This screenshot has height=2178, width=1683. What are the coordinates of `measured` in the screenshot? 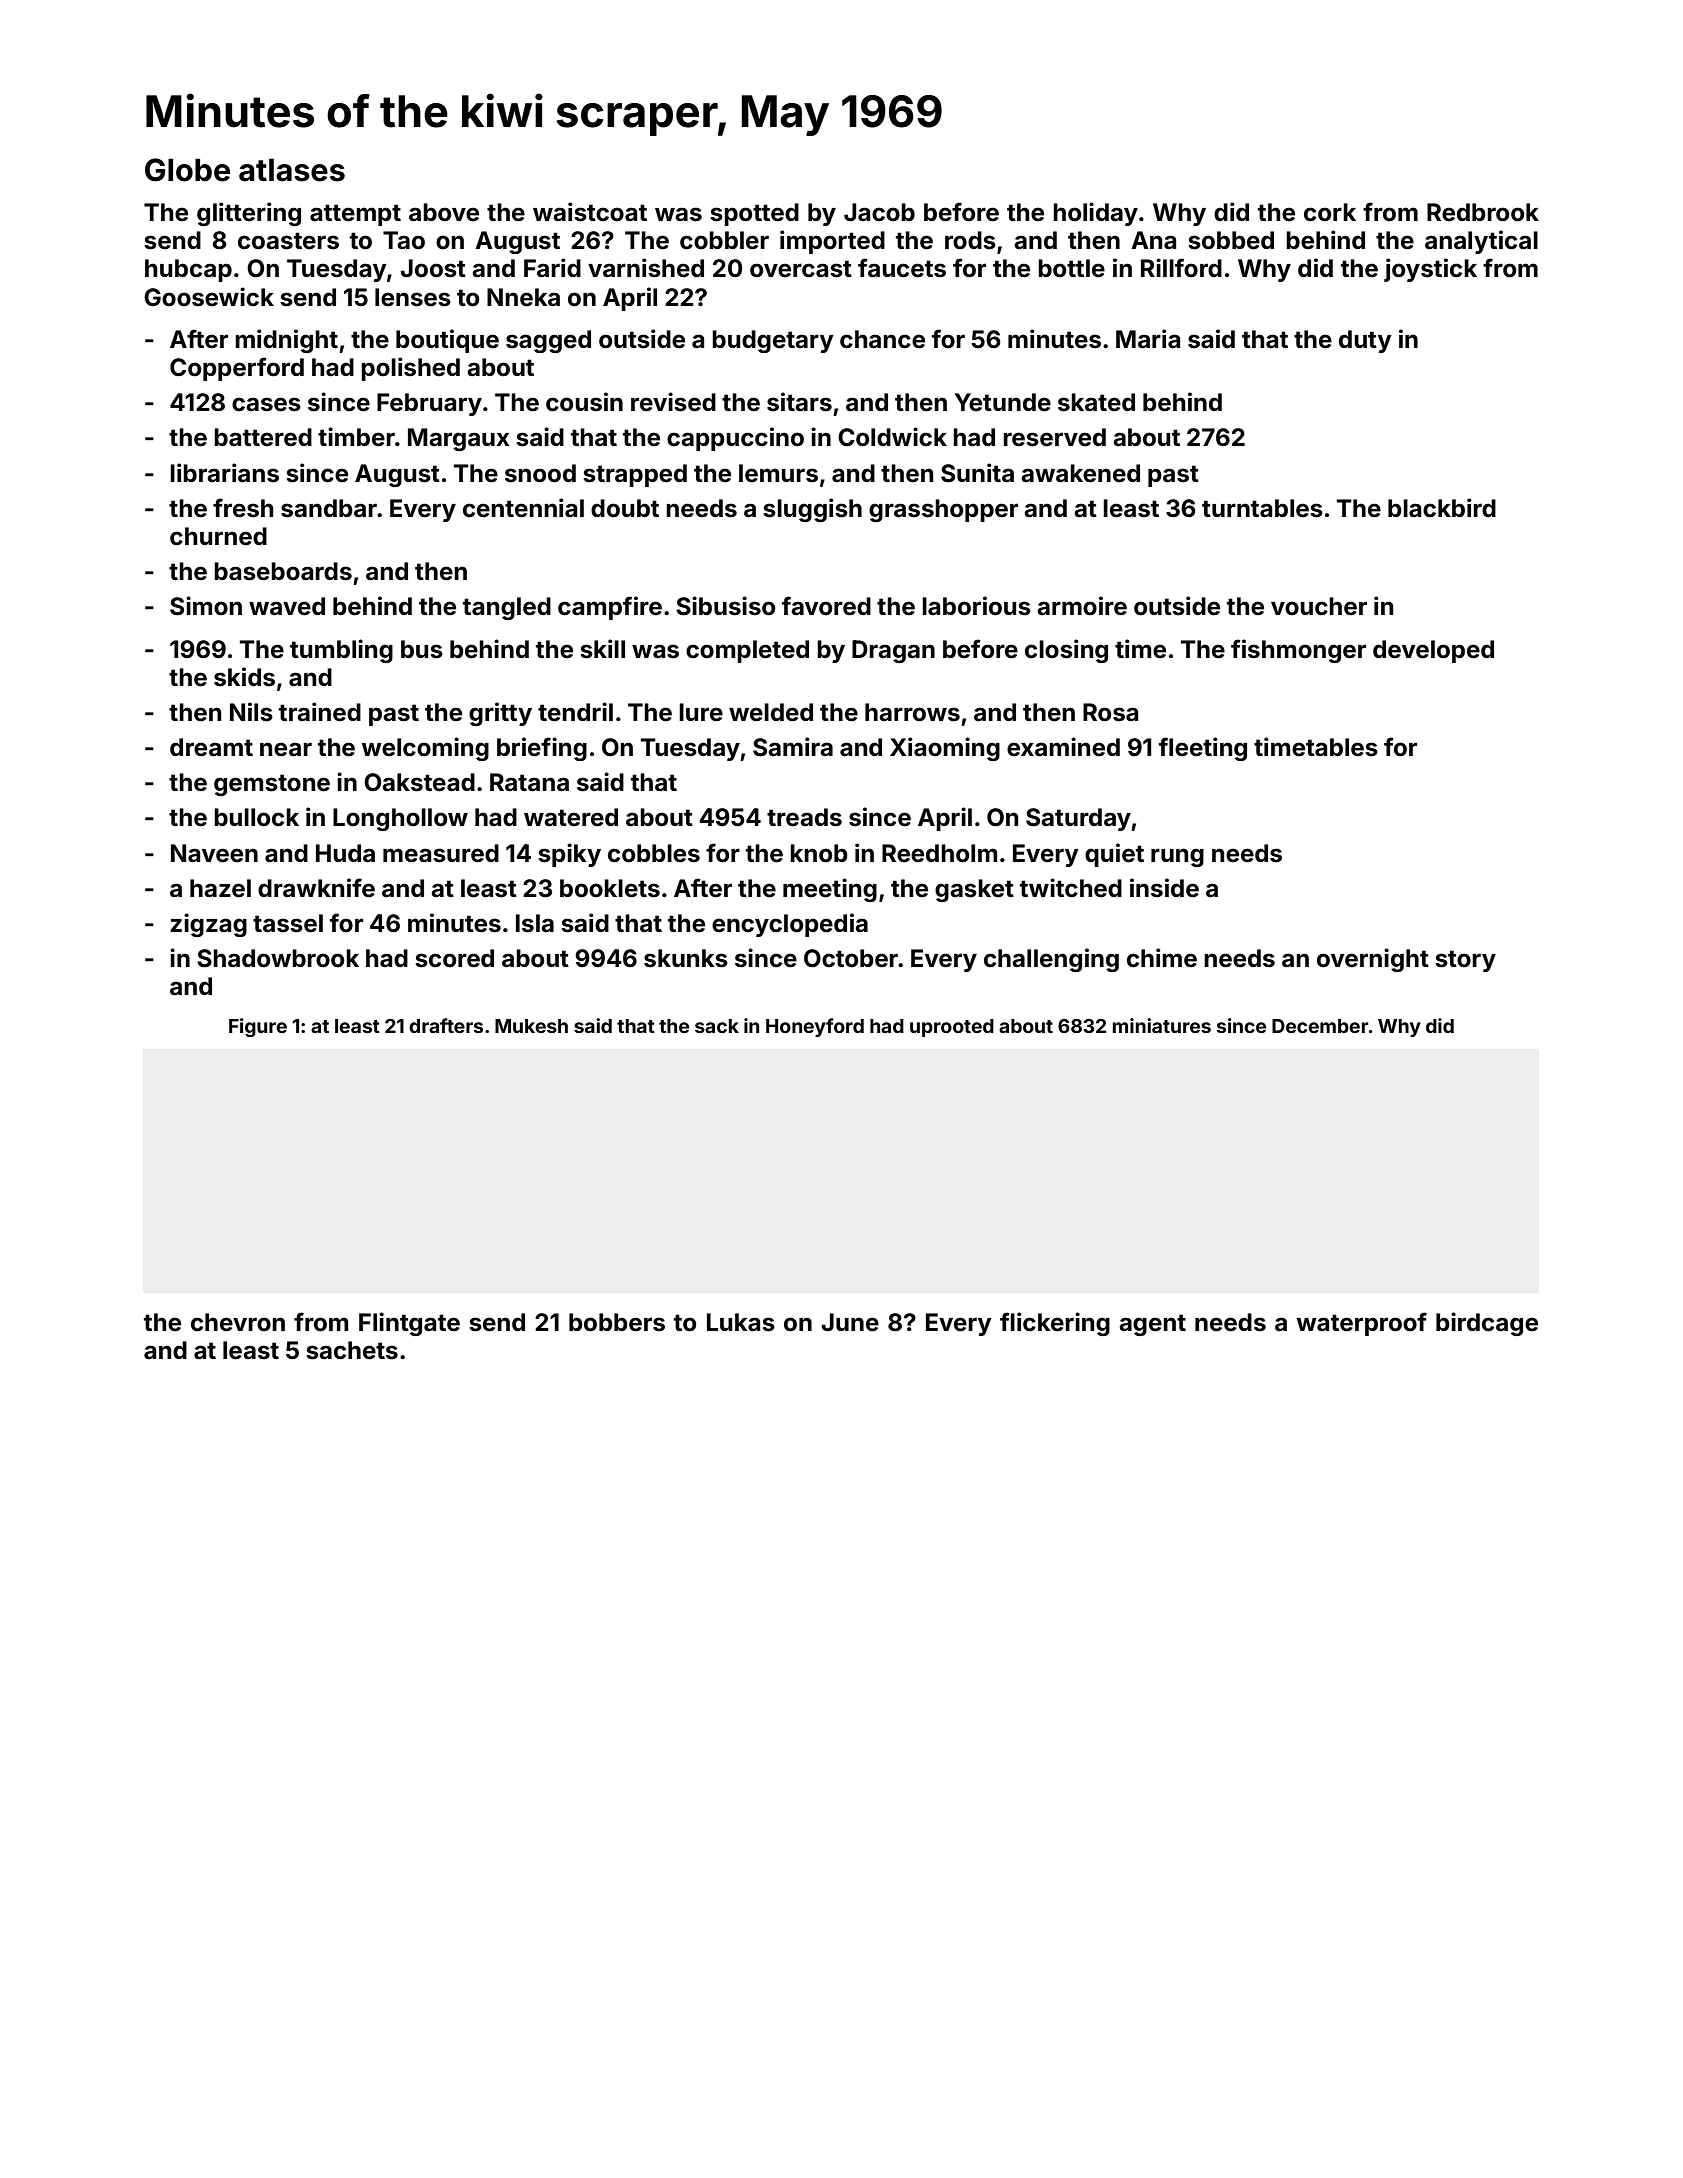 It's located at (441, 853).
